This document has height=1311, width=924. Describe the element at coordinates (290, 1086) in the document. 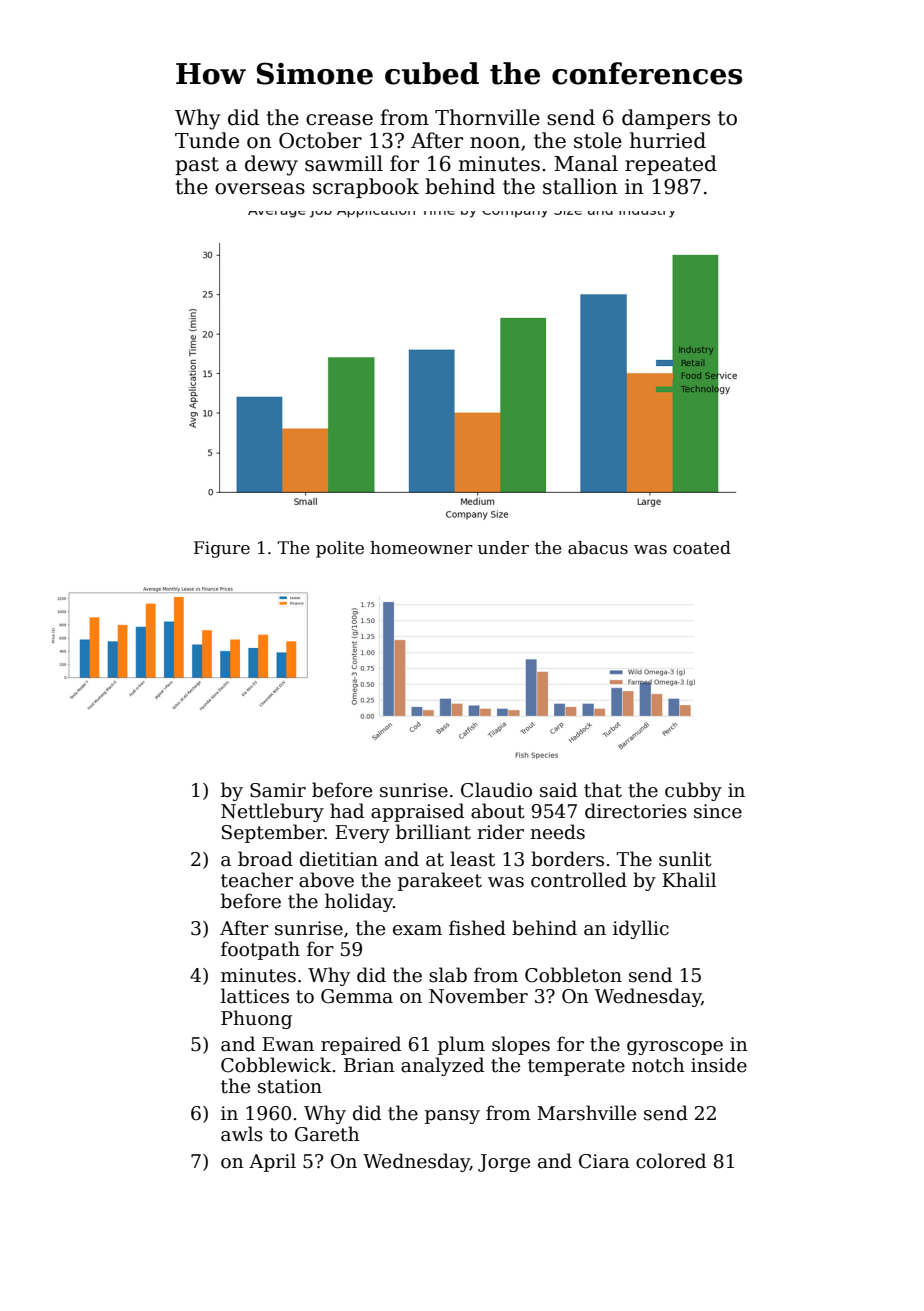

I see `station` at that location.
